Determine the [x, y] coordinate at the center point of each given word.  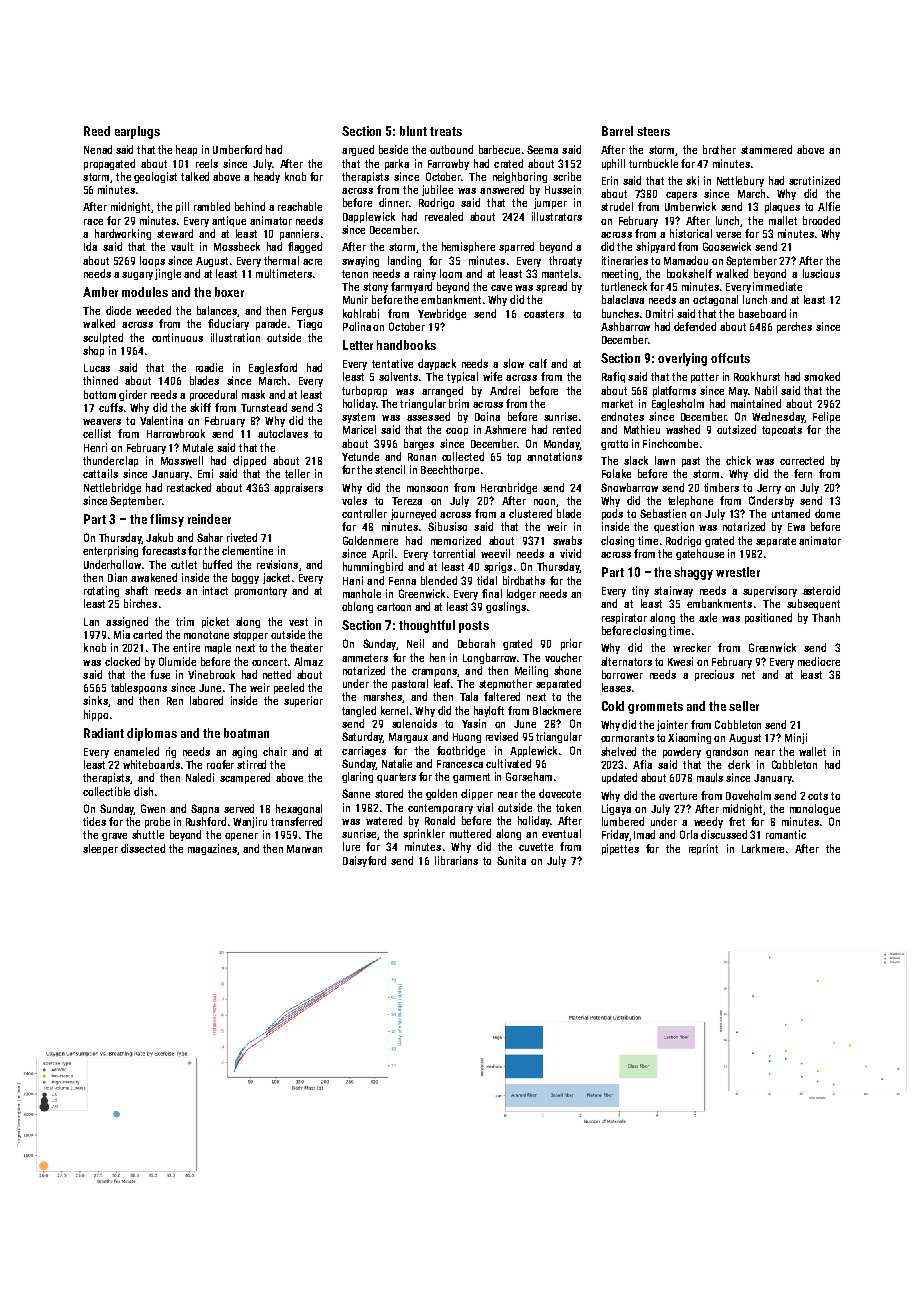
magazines [212, 849]
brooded [821, 220]
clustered [530, 513]
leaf [442, 683]
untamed [791, 513]
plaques [782, 207]
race [93, 222]
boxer [229, 292]
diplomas [152, 734]
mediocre [819, 661]
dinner [394, 202]
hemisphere [468, 247]
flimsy [167, 520]
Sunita [511, 860]
